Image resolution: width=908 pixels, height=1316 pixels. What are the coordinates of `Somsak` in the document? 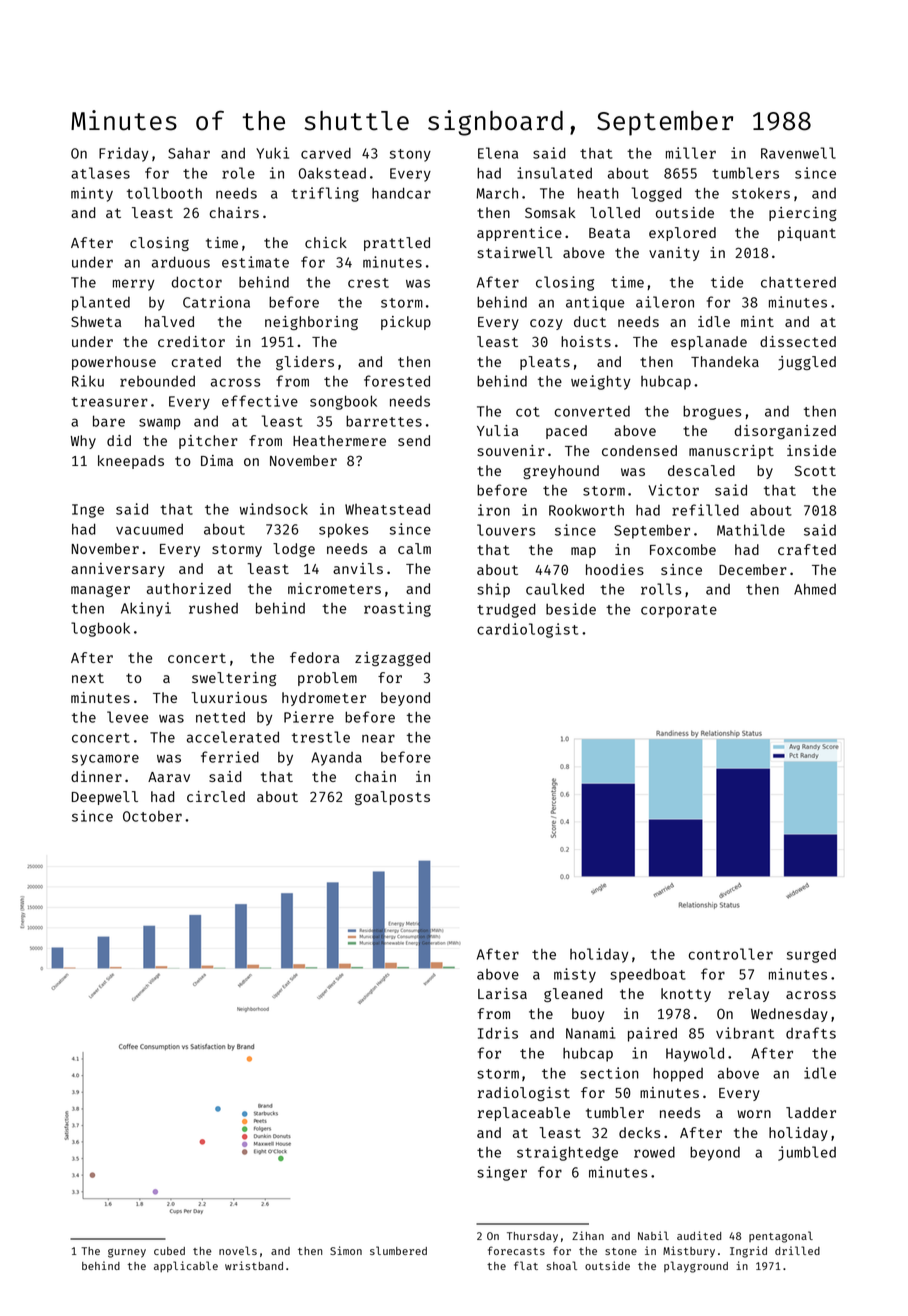 It's located at (550, 212).
